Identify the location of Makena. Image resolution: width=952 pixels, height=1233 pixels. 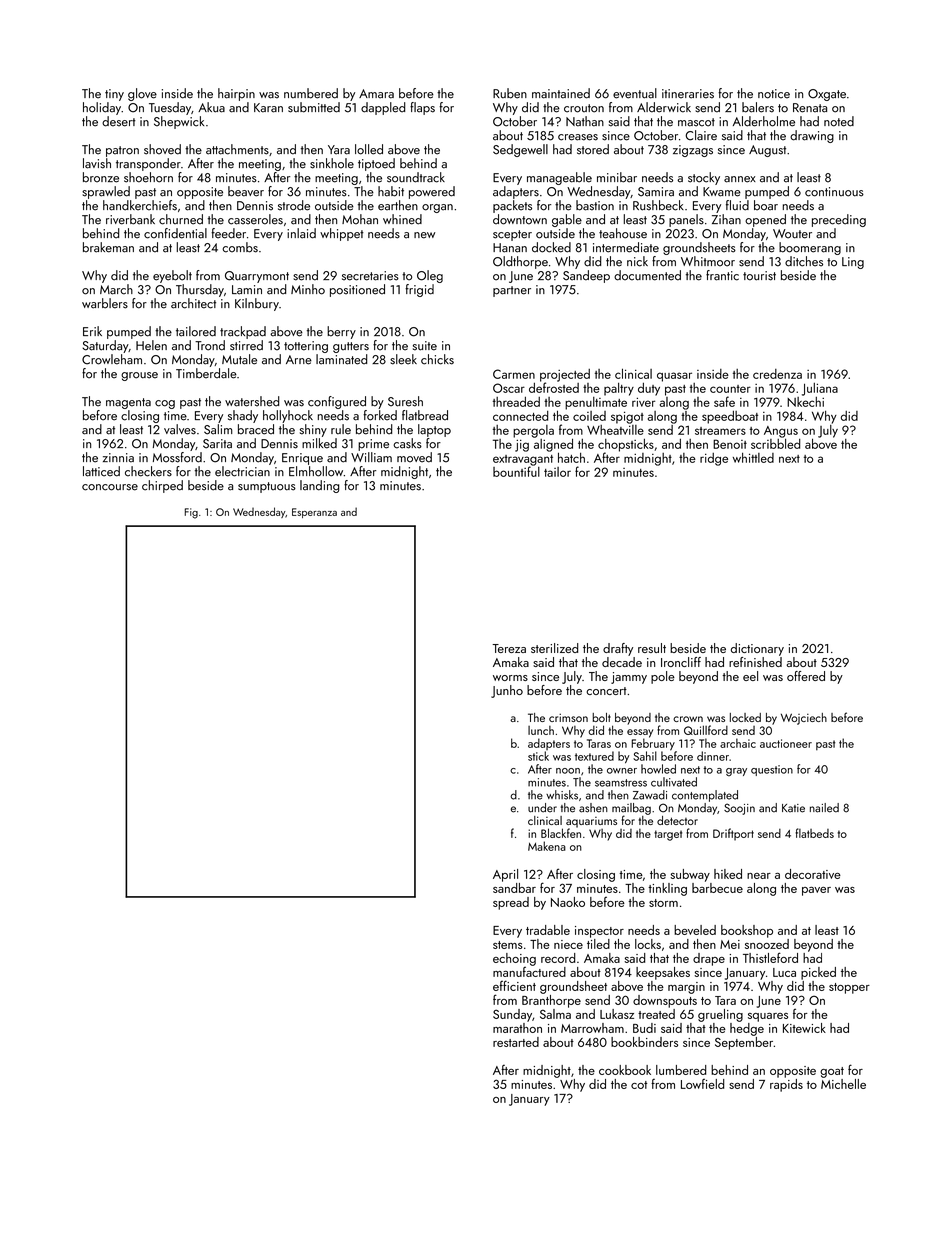
(547, 846).
